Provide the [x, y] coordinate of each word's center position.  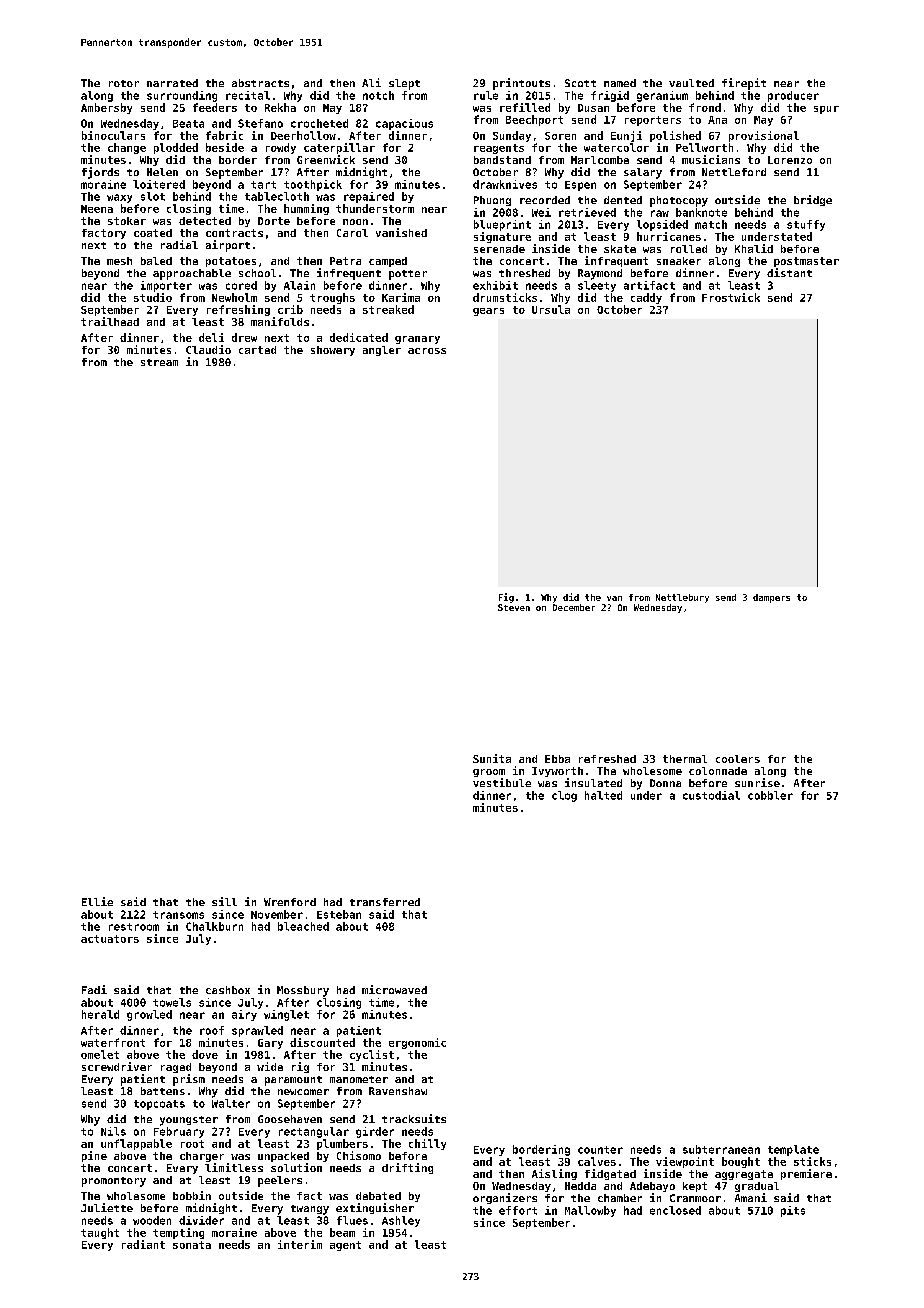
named [620, 83]
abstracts [260, 83]
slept [404, 84]
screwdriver [117, 1066]
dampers [771, 598]
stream [159, 362]
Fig [506, 598]
